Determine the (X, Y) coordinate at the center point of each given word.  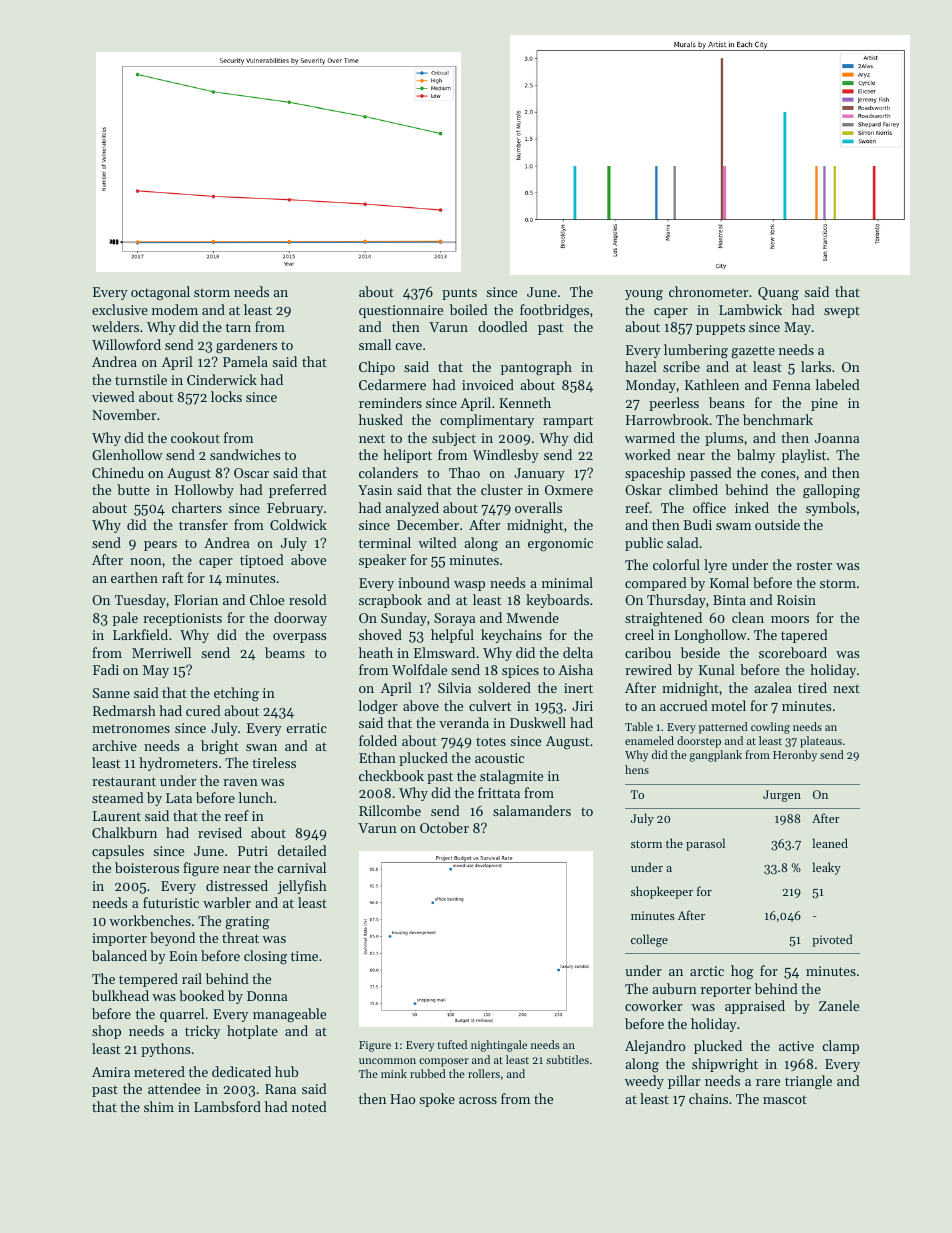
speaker (382, 561)
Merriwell (161, 652)
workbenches (150, 920)
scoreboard (793, 652)
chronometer (708, 291)
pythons (165, 1050)
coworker (653, 1005)
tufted (452, 1044)
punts (459, 294)
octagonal (160, 293)
